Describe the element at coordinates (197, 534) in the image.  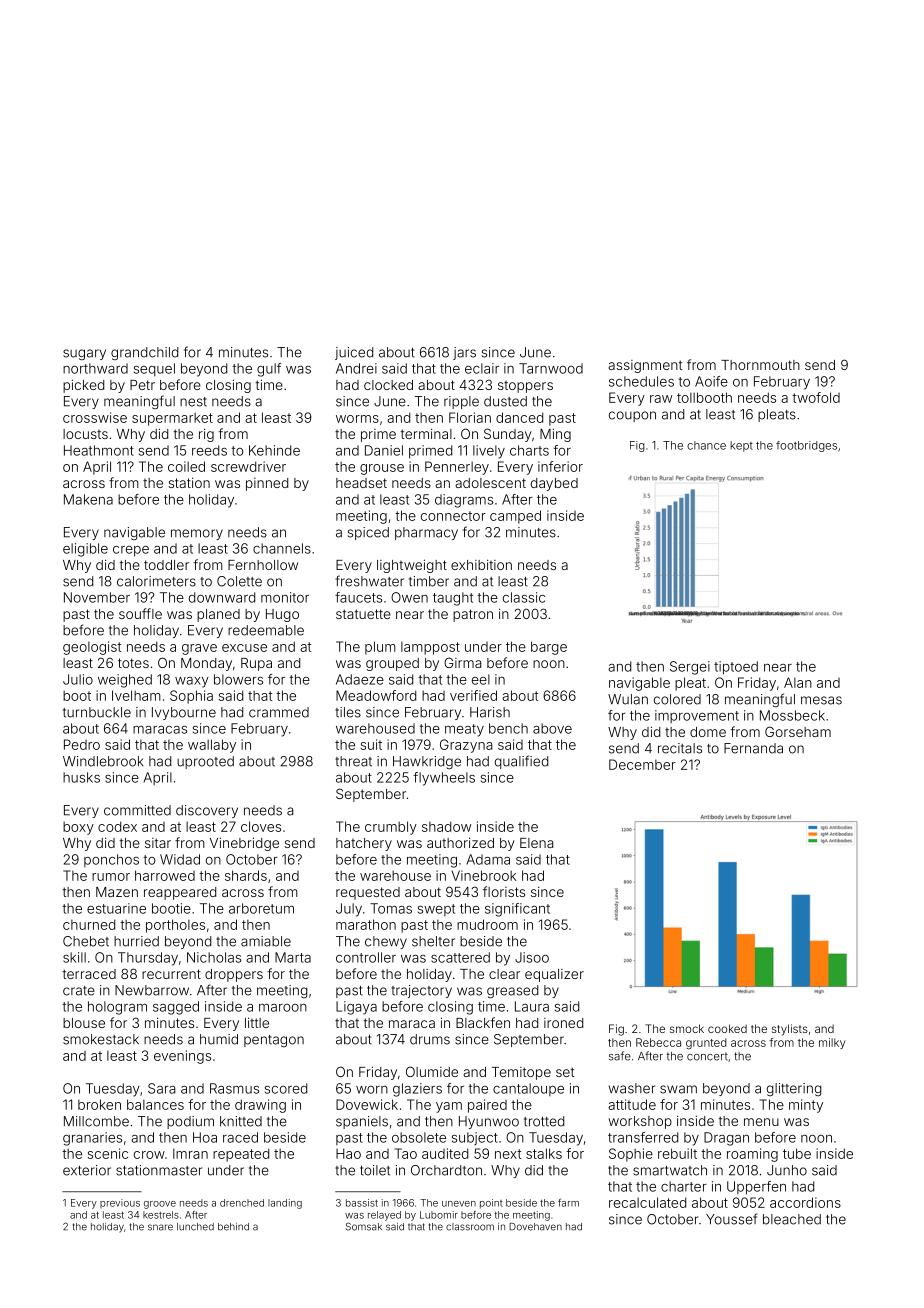
I see `memory` at that location.
